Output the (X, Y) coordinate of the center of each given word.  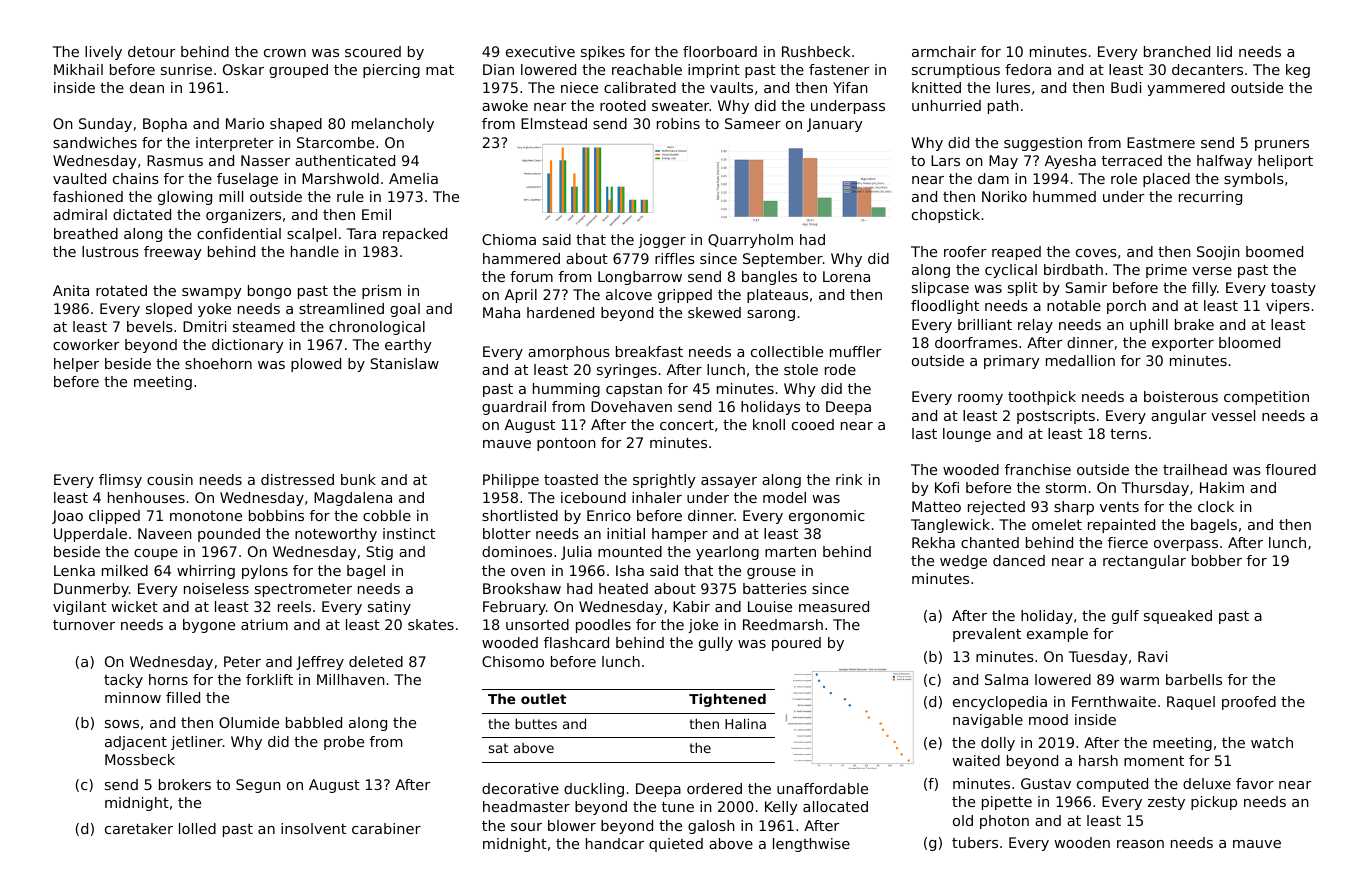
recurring (1210, 198)
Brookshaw (522, 588)
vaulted (79, 178)
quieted (676, 845)
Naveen (165, 533)
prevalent (987, 635)
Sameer (753, 123)
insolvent (313, 828)
